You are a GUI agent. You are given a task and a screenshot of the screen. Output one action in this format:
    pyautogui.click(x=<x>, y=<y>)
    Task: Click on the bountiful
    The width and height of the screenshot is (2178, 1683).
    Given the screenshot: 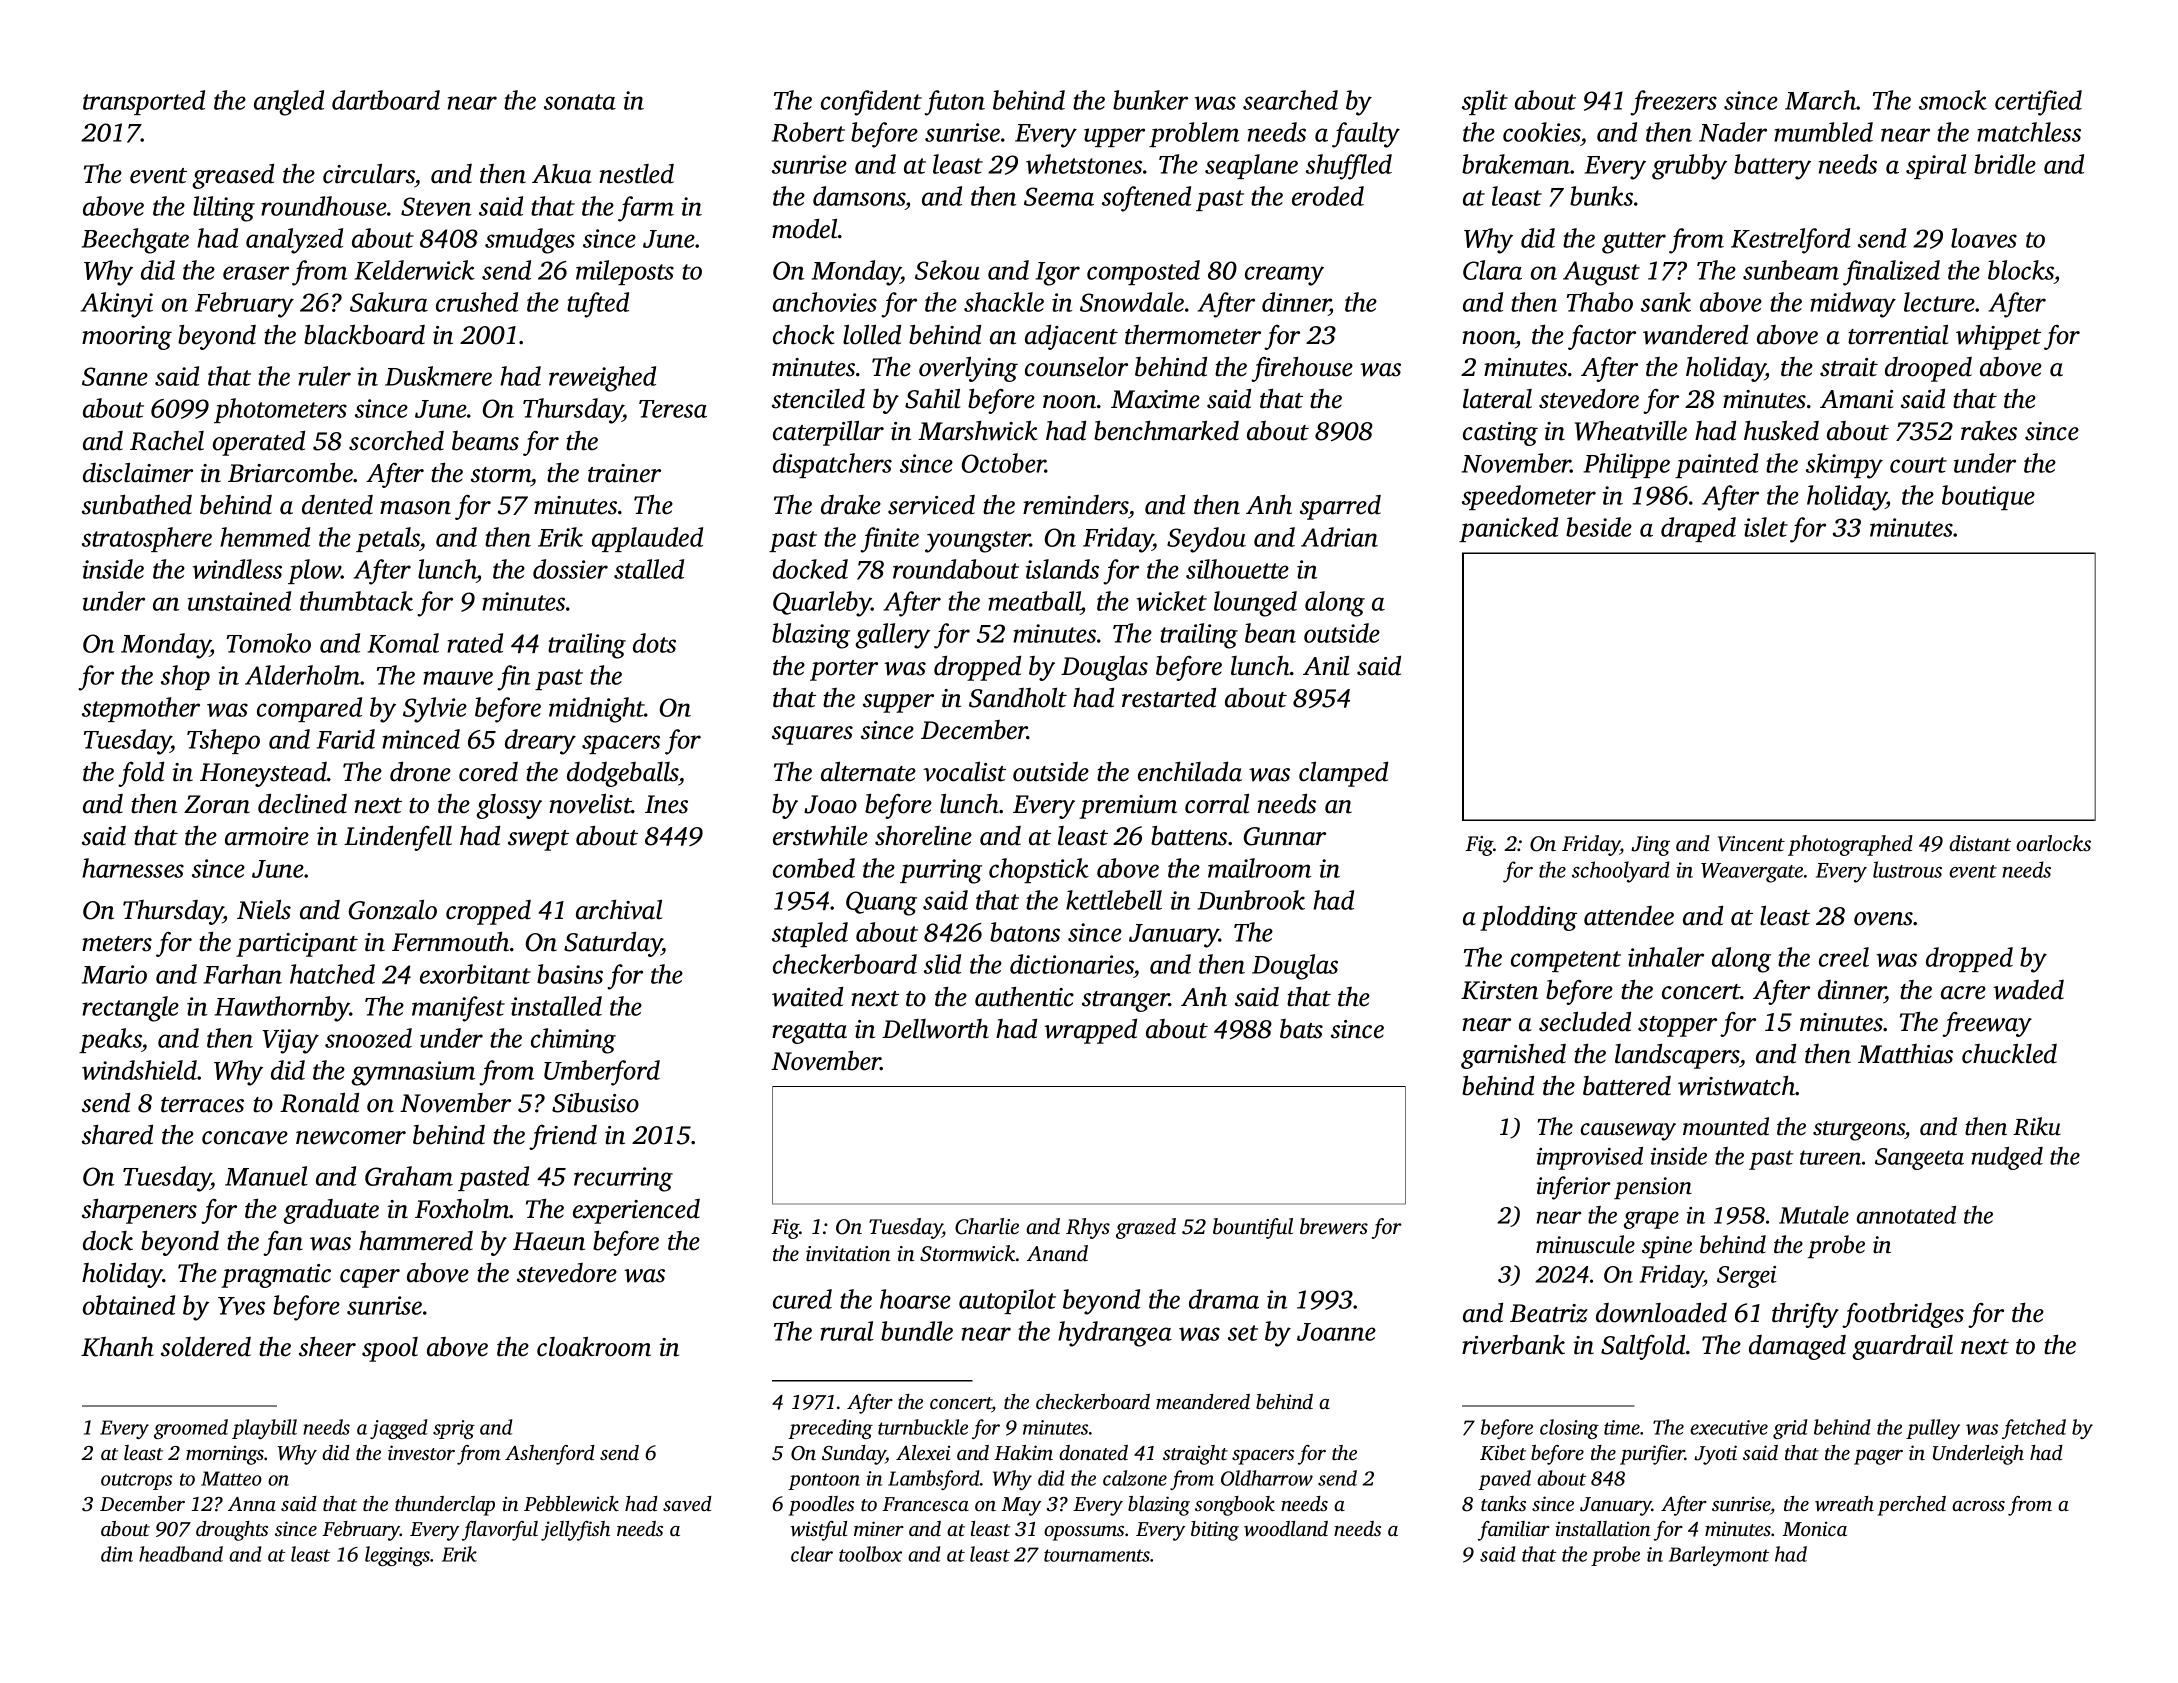 What is the action you would take?
    pyautogui.click(x=1253, y=1228)
